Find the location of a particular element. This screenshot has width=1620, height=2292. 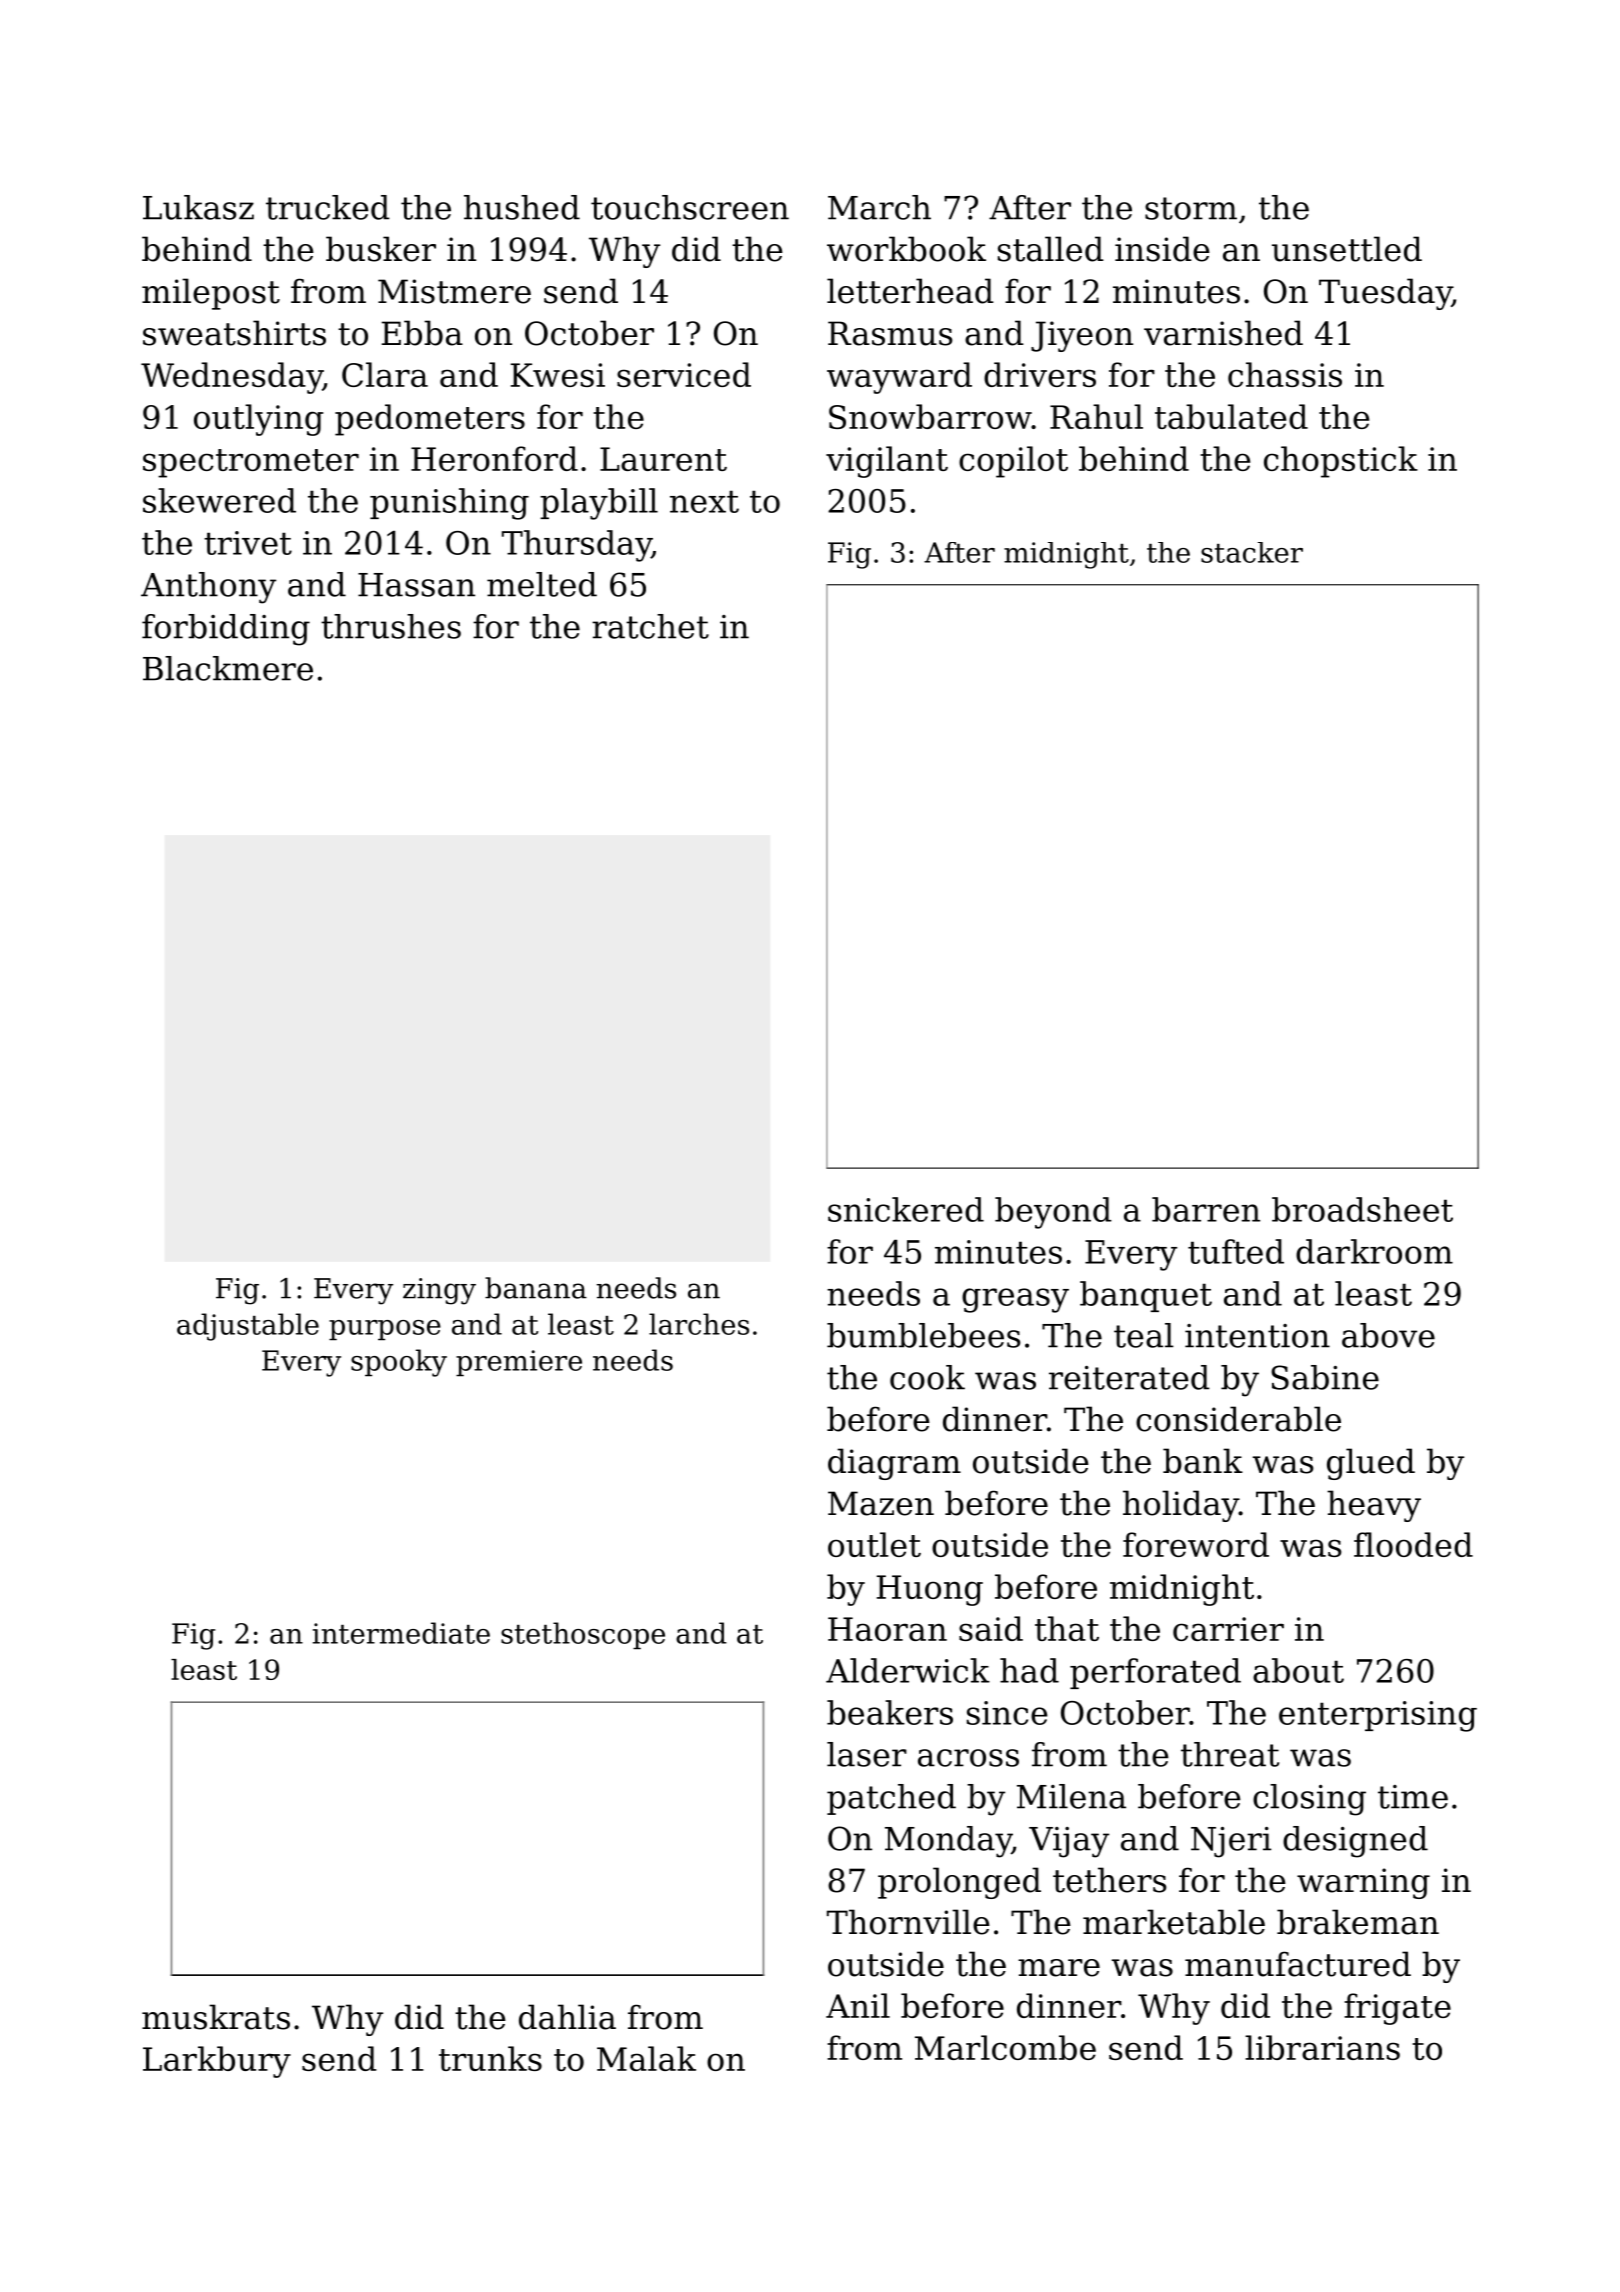

Rahul is located at coordinates (1096, 416).
